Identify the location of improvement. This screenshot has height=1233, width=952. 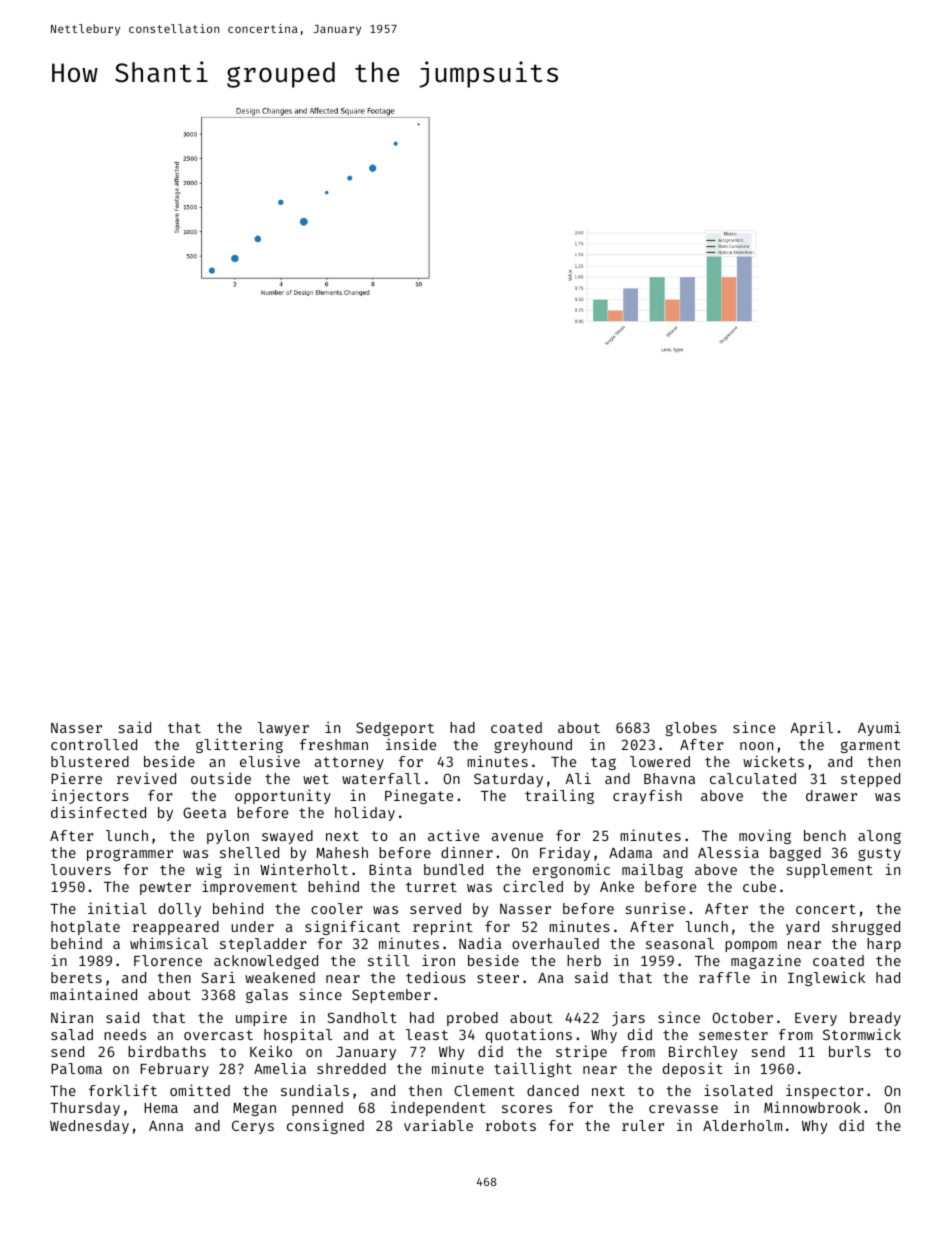
(249, 887).
